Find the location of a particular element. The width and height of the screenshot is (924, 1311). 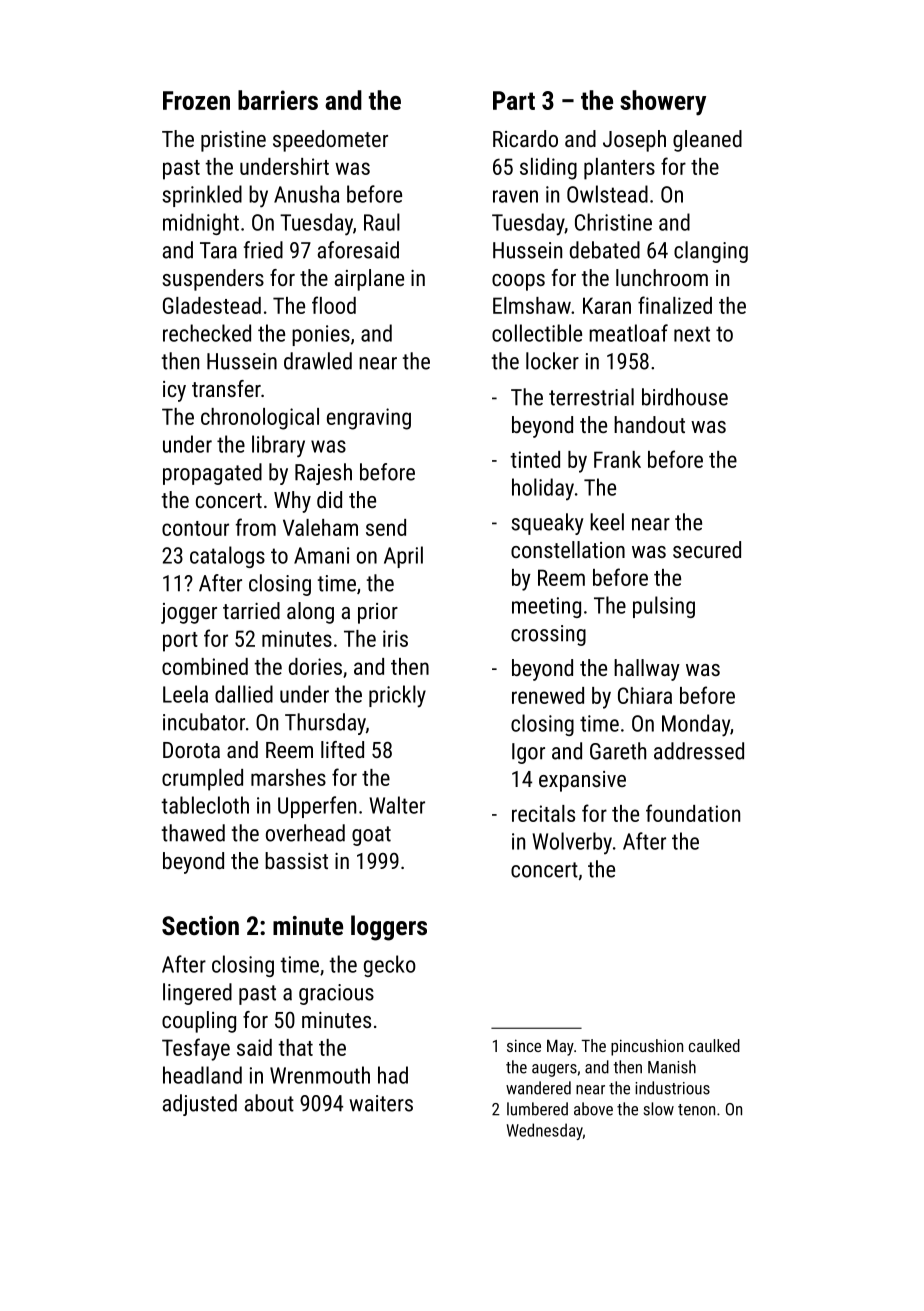

Monday is located at coordinates (696, 725).
